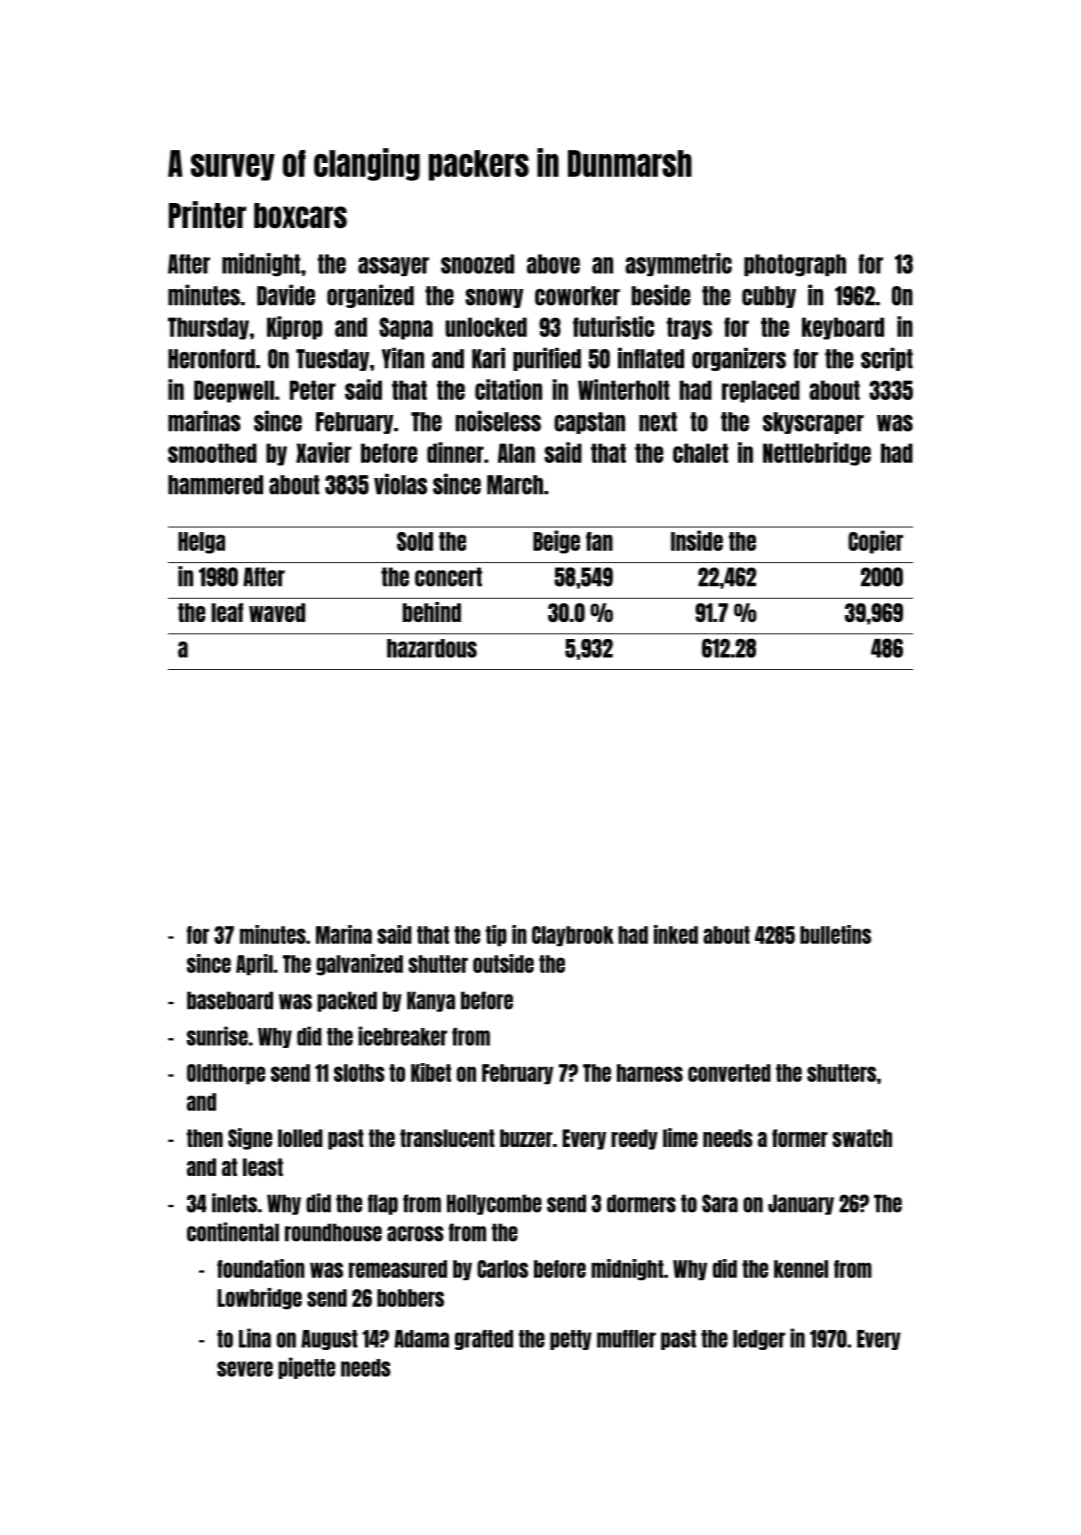  I want to click on Claybrook, so click(573, 936).
